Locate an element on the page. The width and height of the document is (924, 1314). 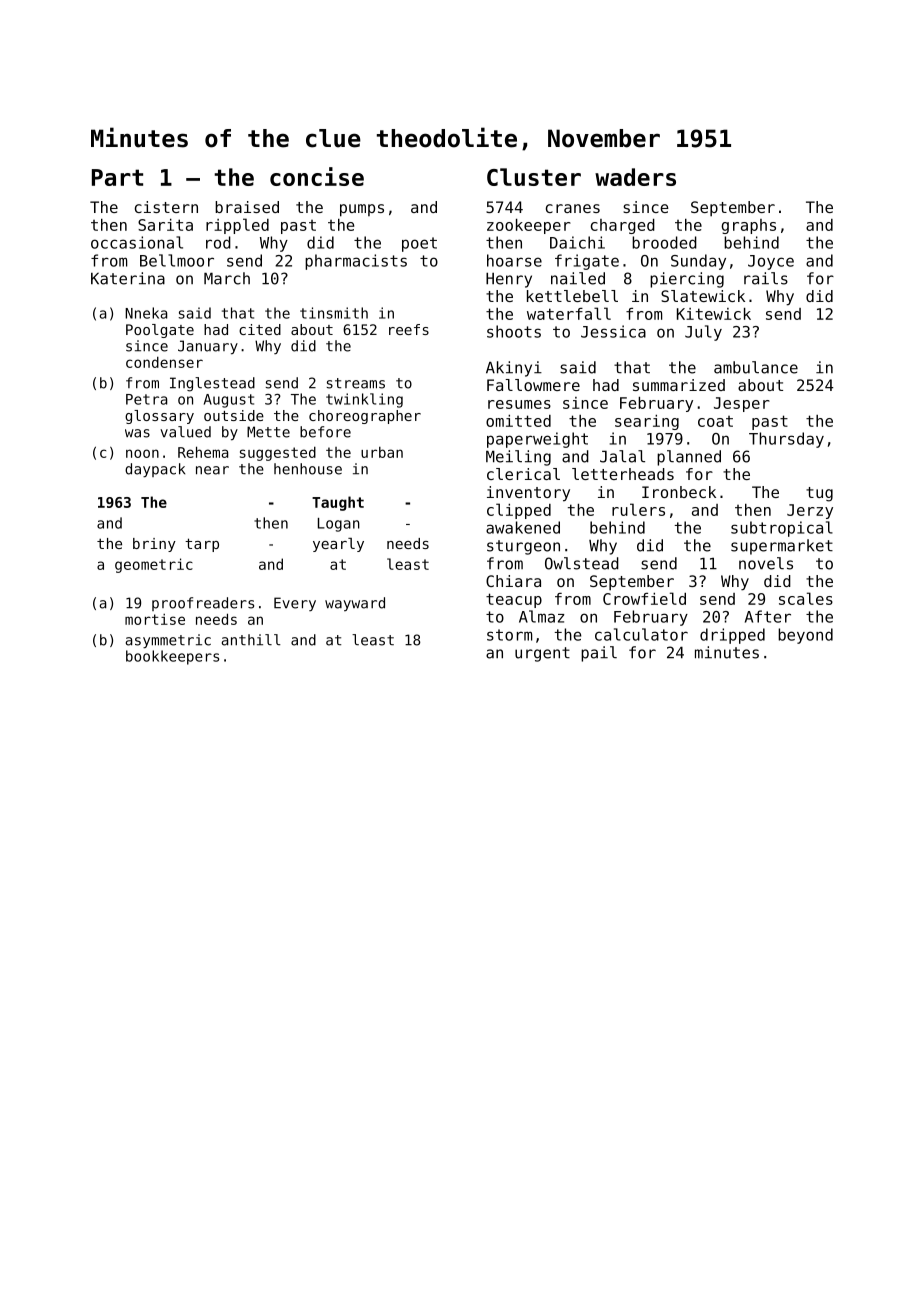
waders is located at coordinates (635, 177).
